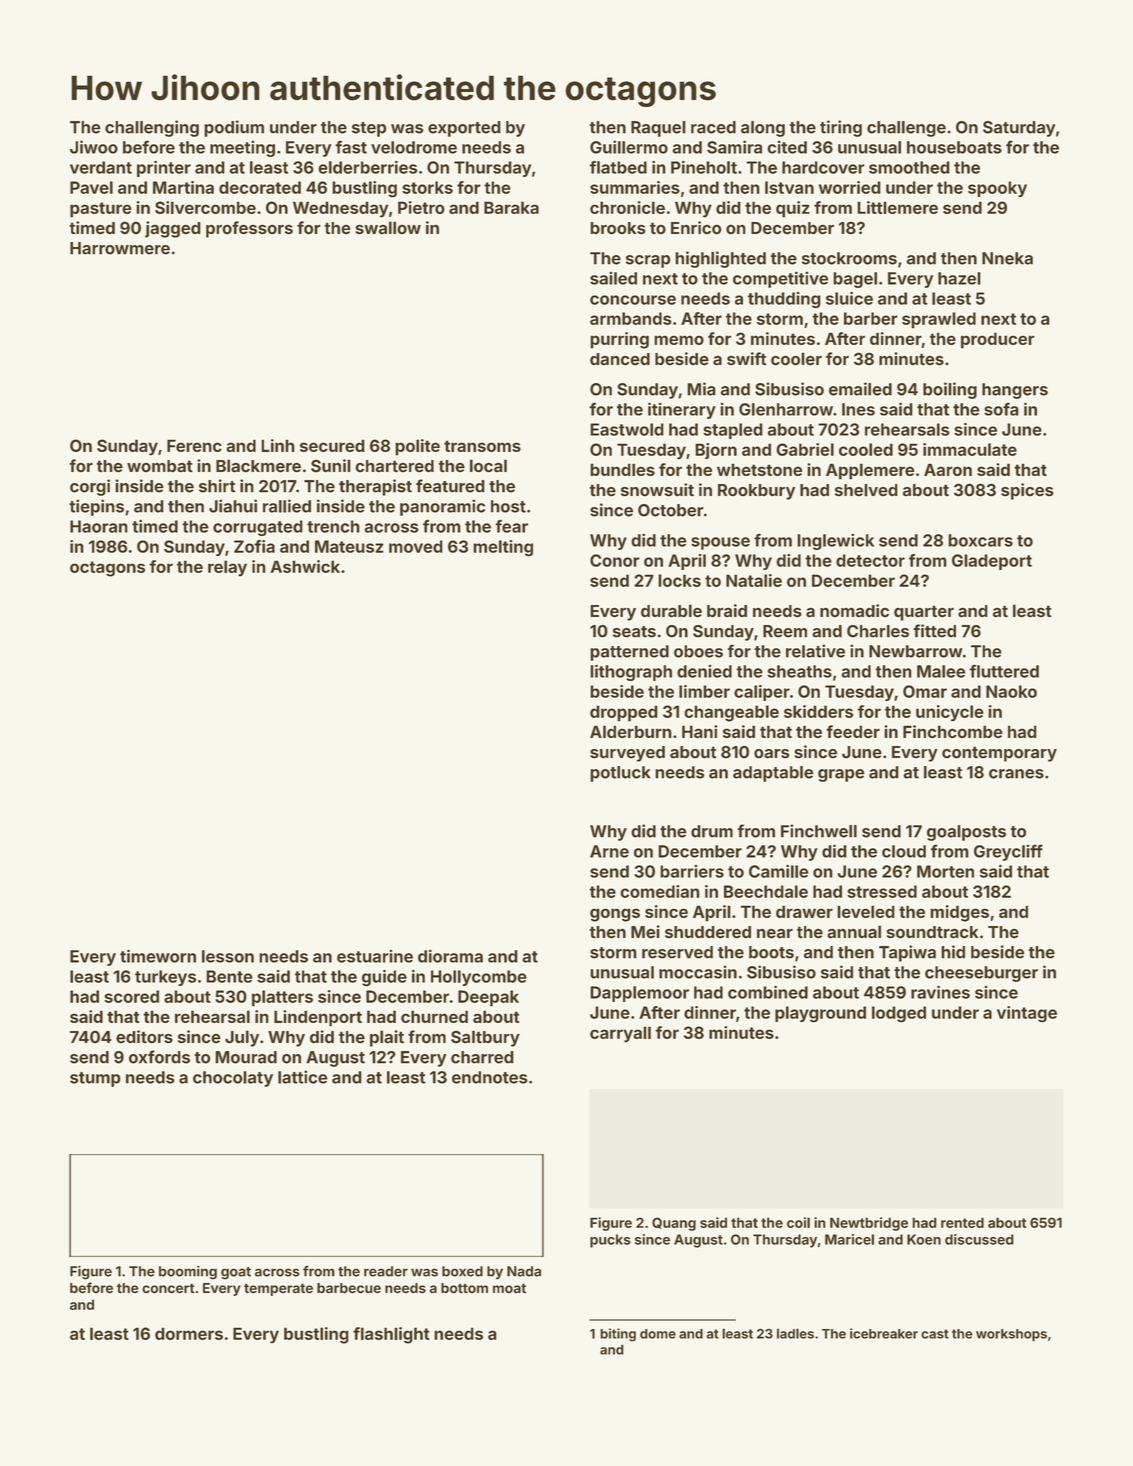 The image size is (1133, 1466). Describe the element at coordinates (674, 1224) in the screenshot. I see `Quang` at that location.
